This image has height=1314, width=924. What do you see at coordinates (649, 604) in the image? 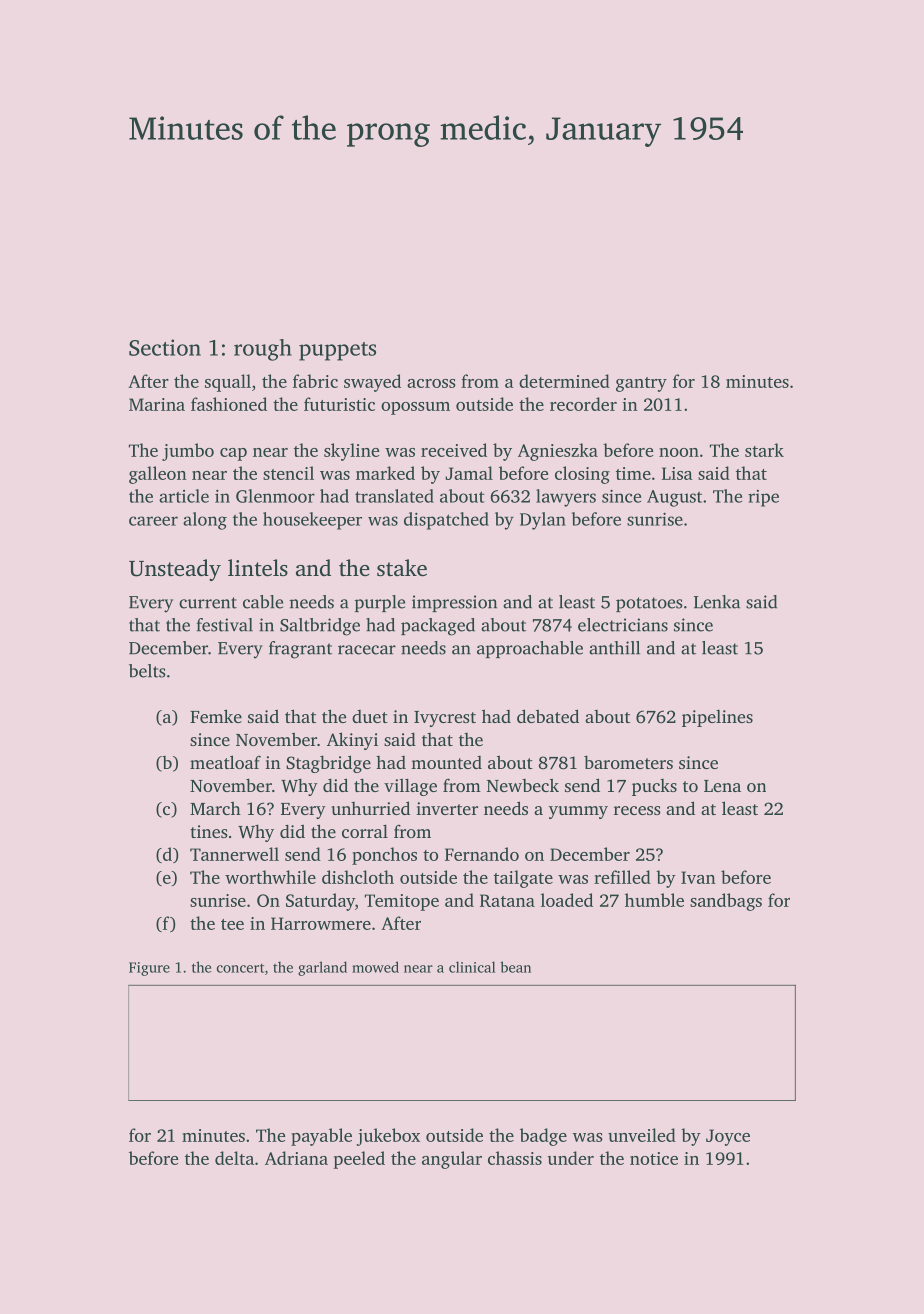
I see `potatoes` at bounding box center [649, 604].
